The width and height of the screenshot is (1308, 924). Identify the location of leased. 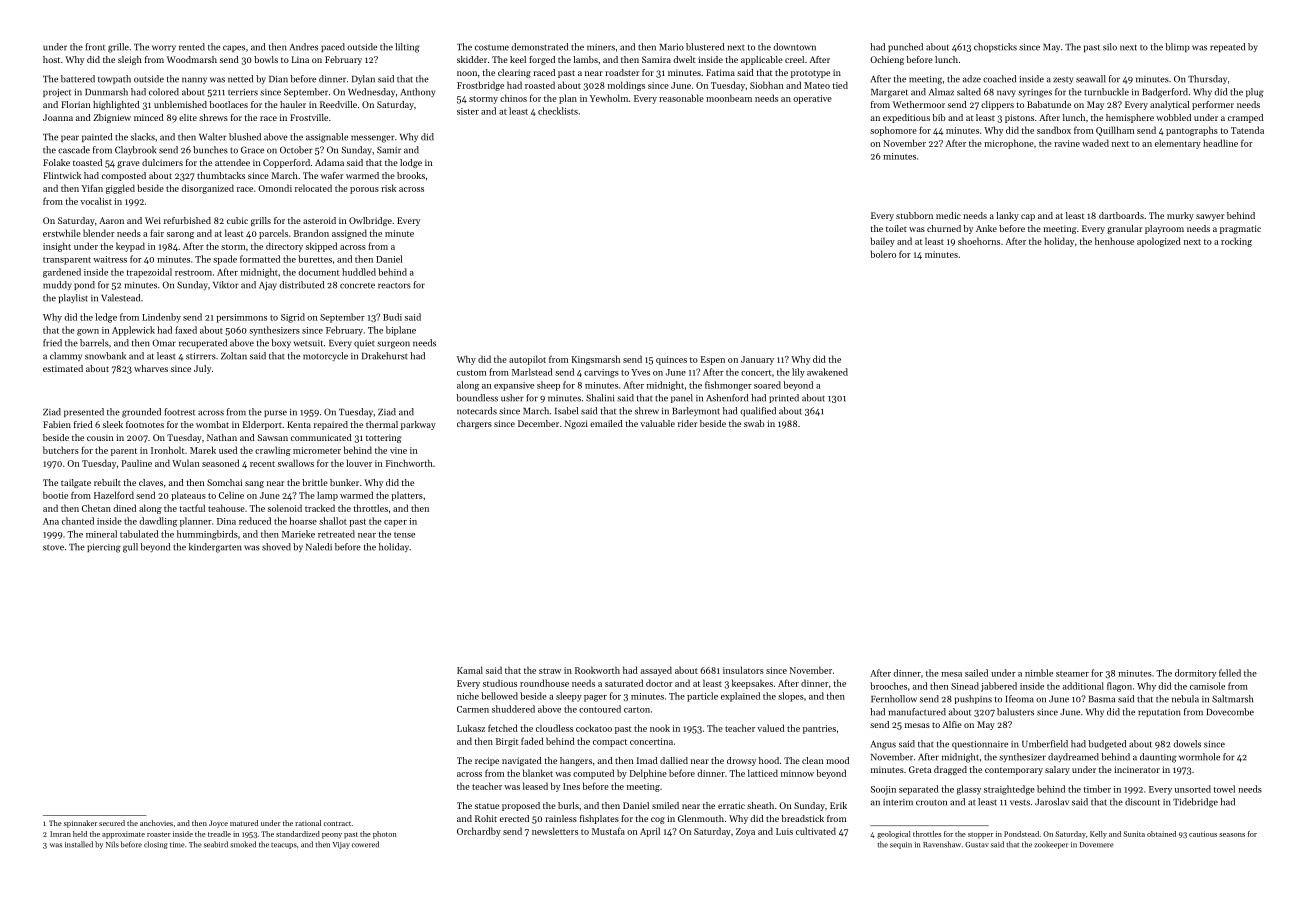
(535, 786).
